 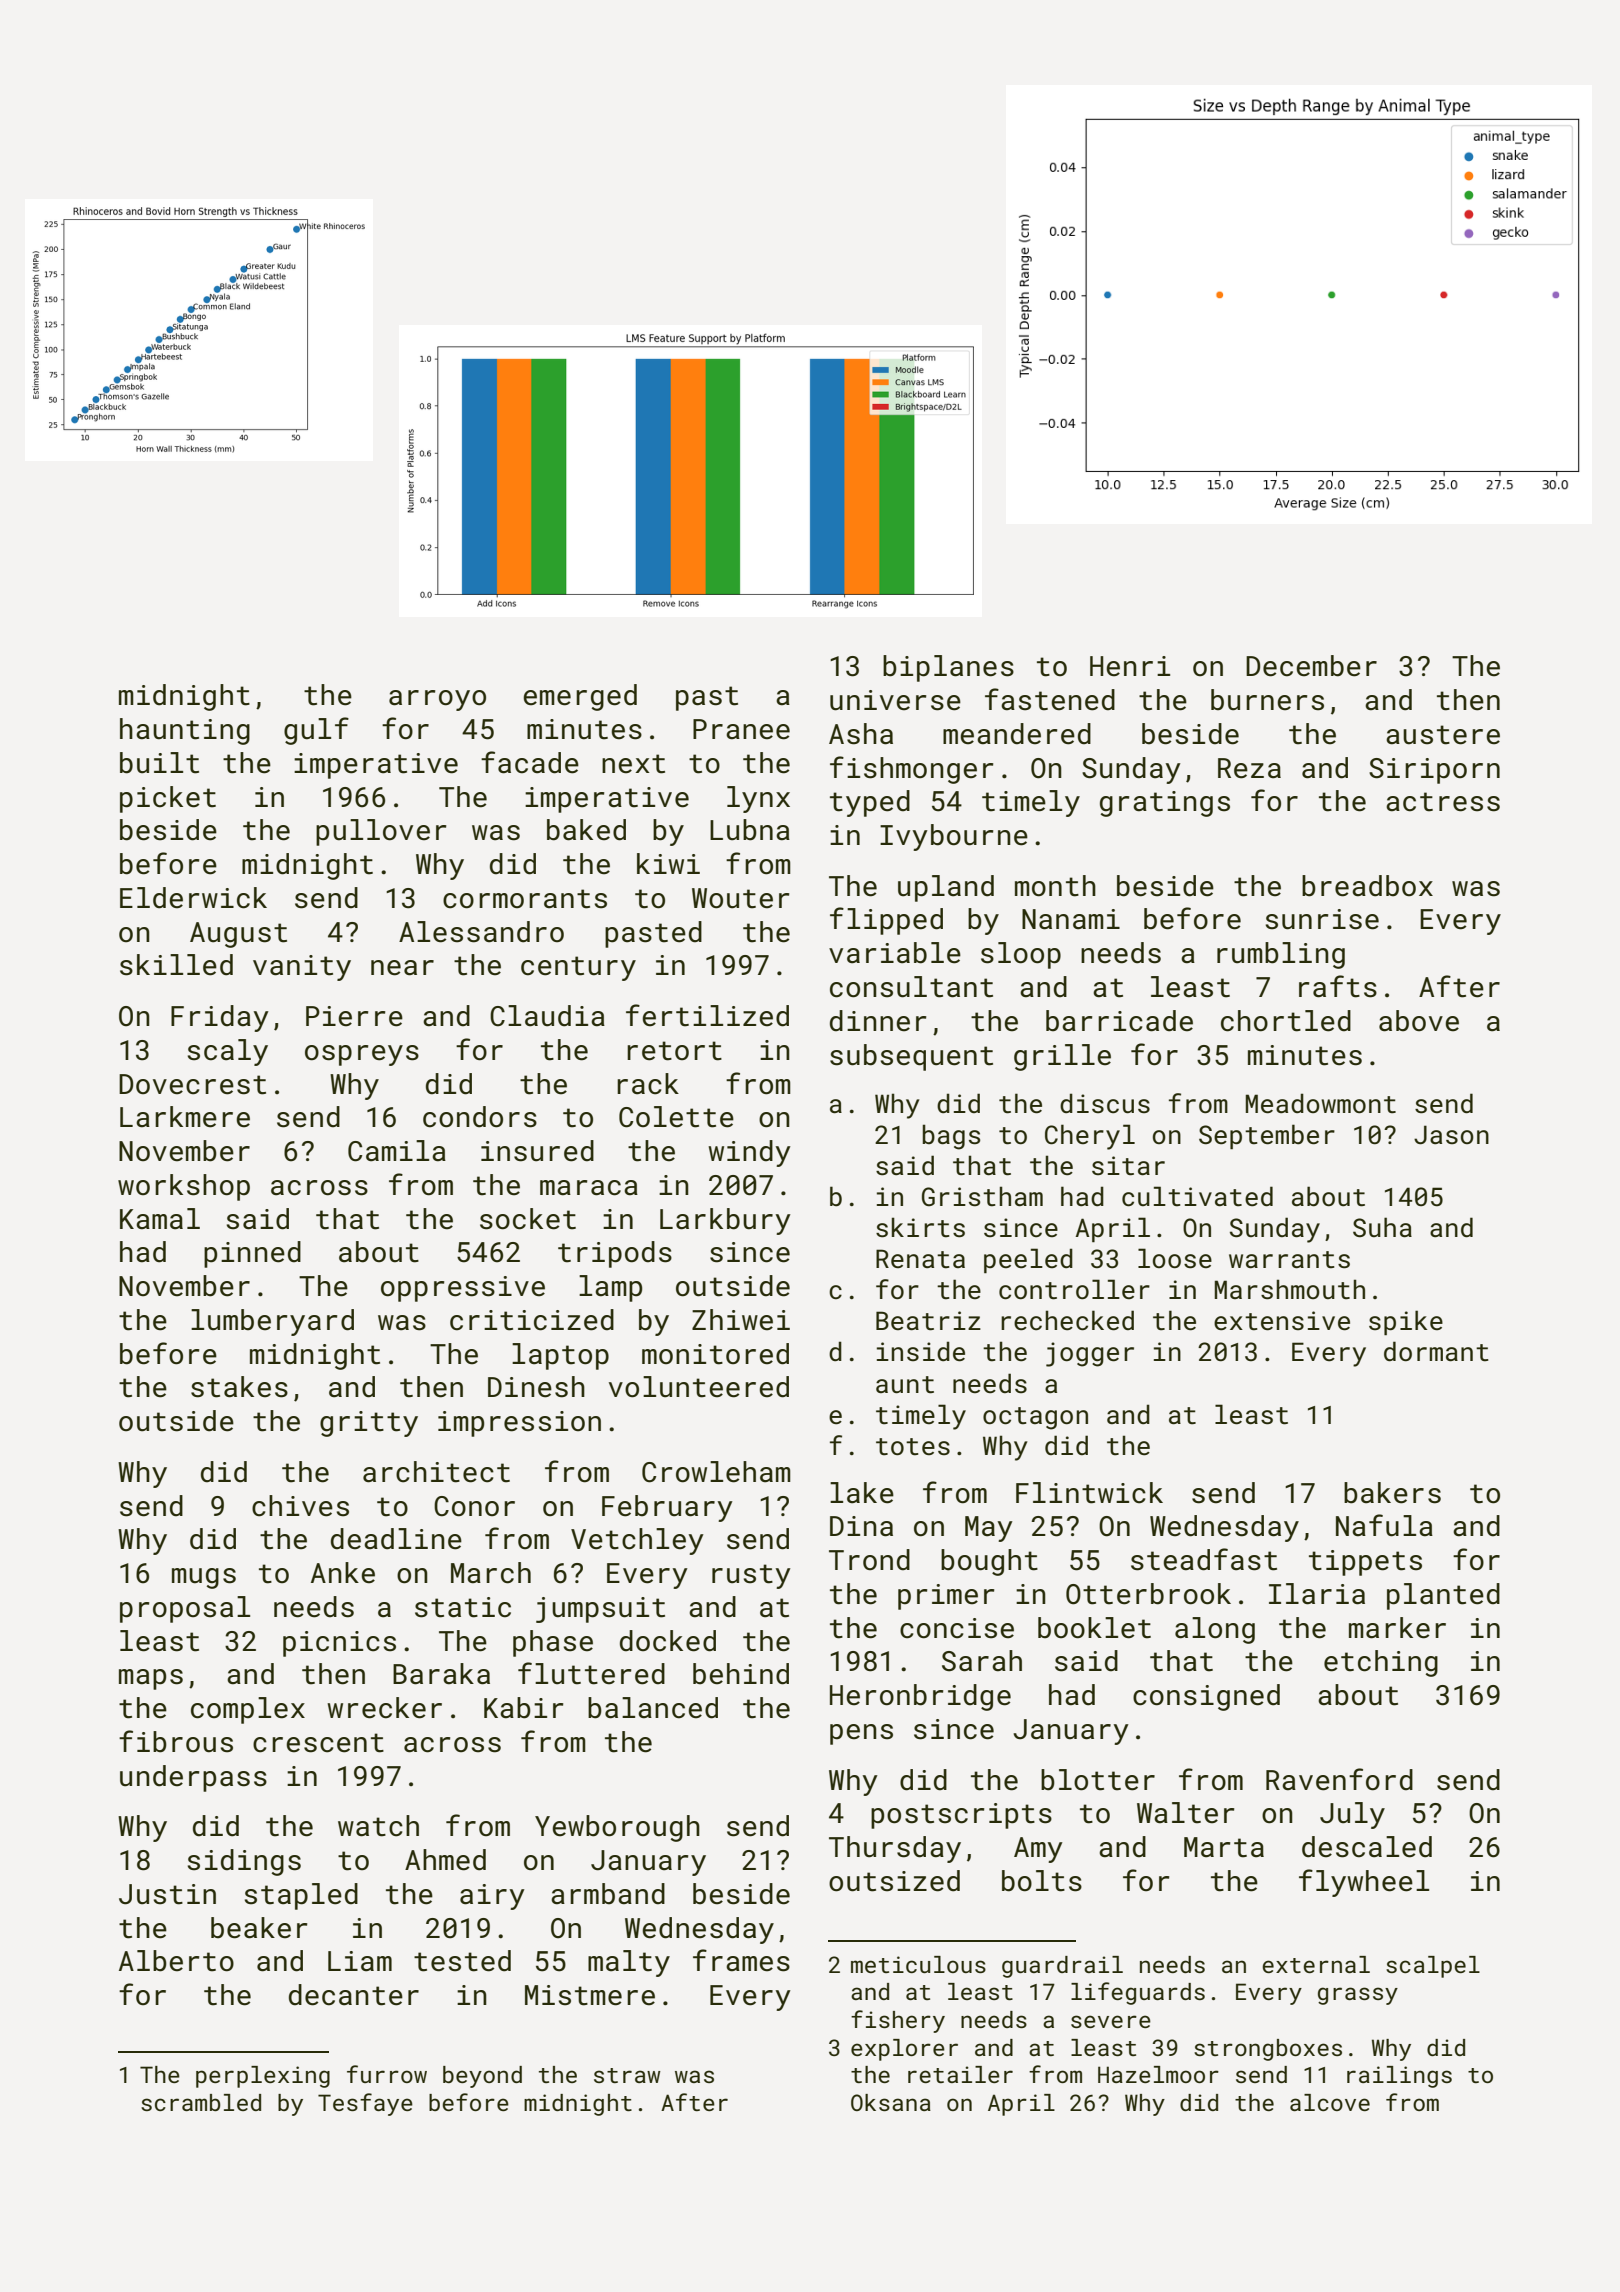 What do you see at coordinates (176, 1741) in the page?
I see `fibrous` at bounding box center [176, 1741].
